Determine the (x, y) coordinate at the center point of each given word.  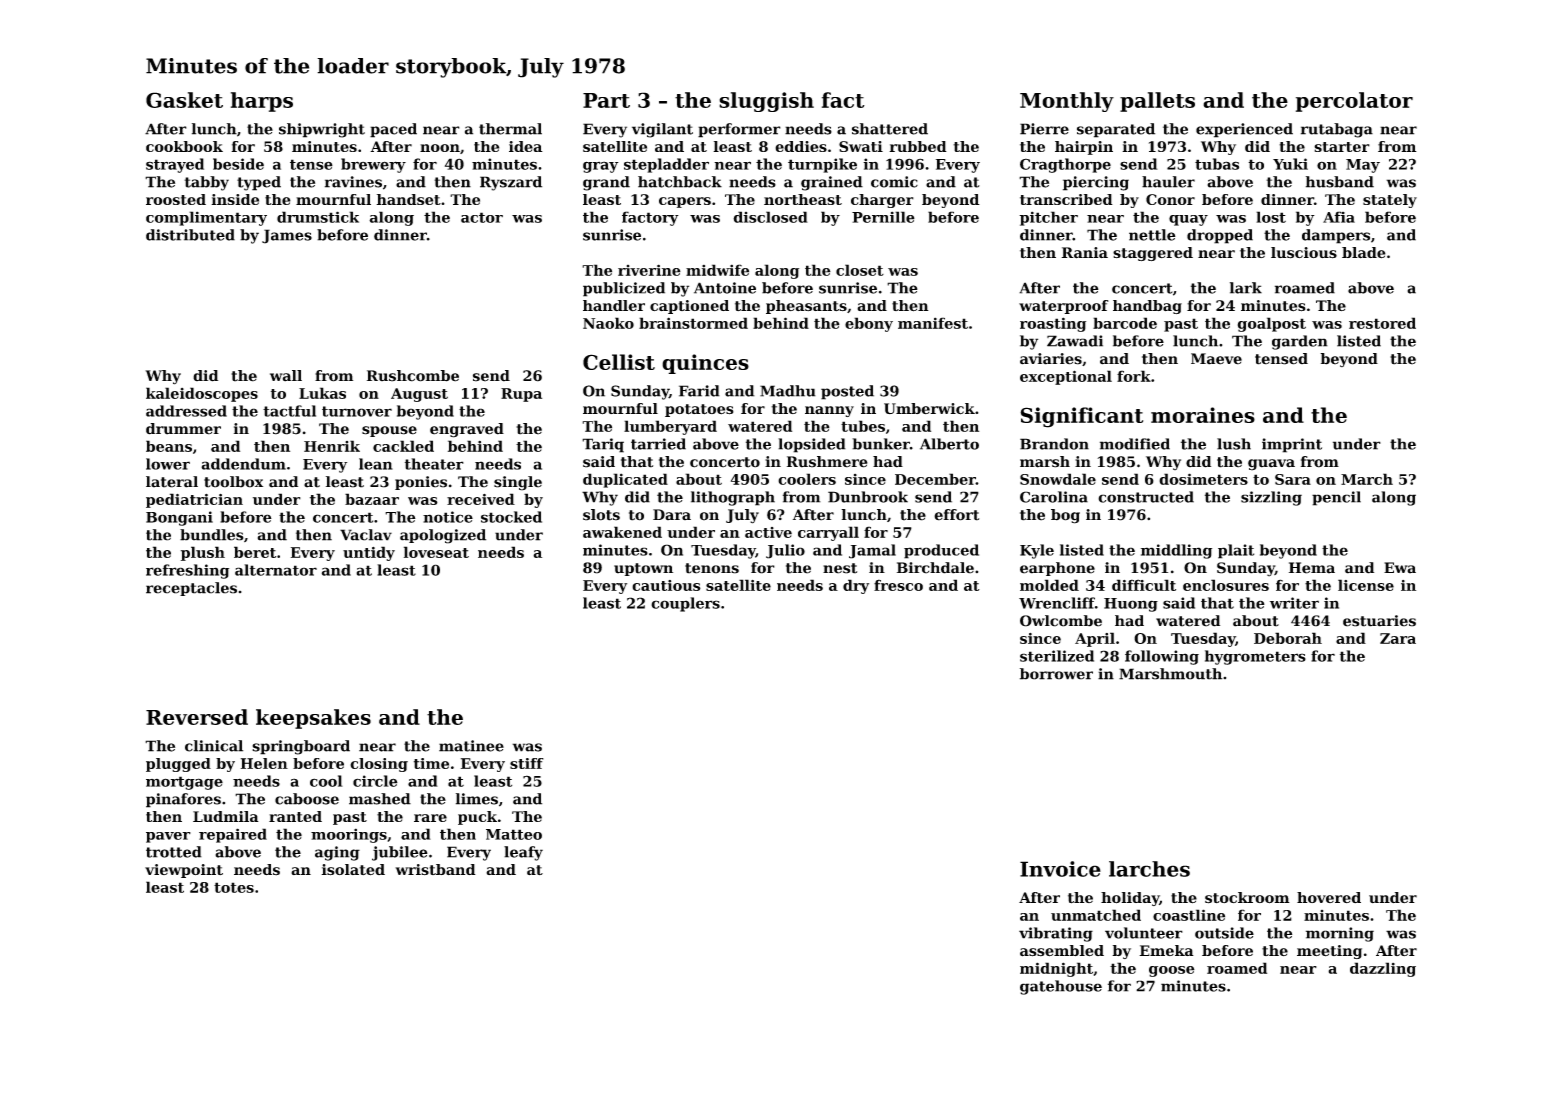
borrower (1056, 674)
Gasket (184, 100)
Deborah (1288, 638)
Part (606, 100)
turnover (357, 411)
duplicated (625, 480)
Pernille (883, 217)
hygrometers (1255, 657)
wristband (435, 869)
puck (477, 818)
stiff (527, 763)
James (287, 236)
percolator (1354, 102)
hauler (1168, 182)
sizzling (1271, 498)
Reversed (197, 717)
